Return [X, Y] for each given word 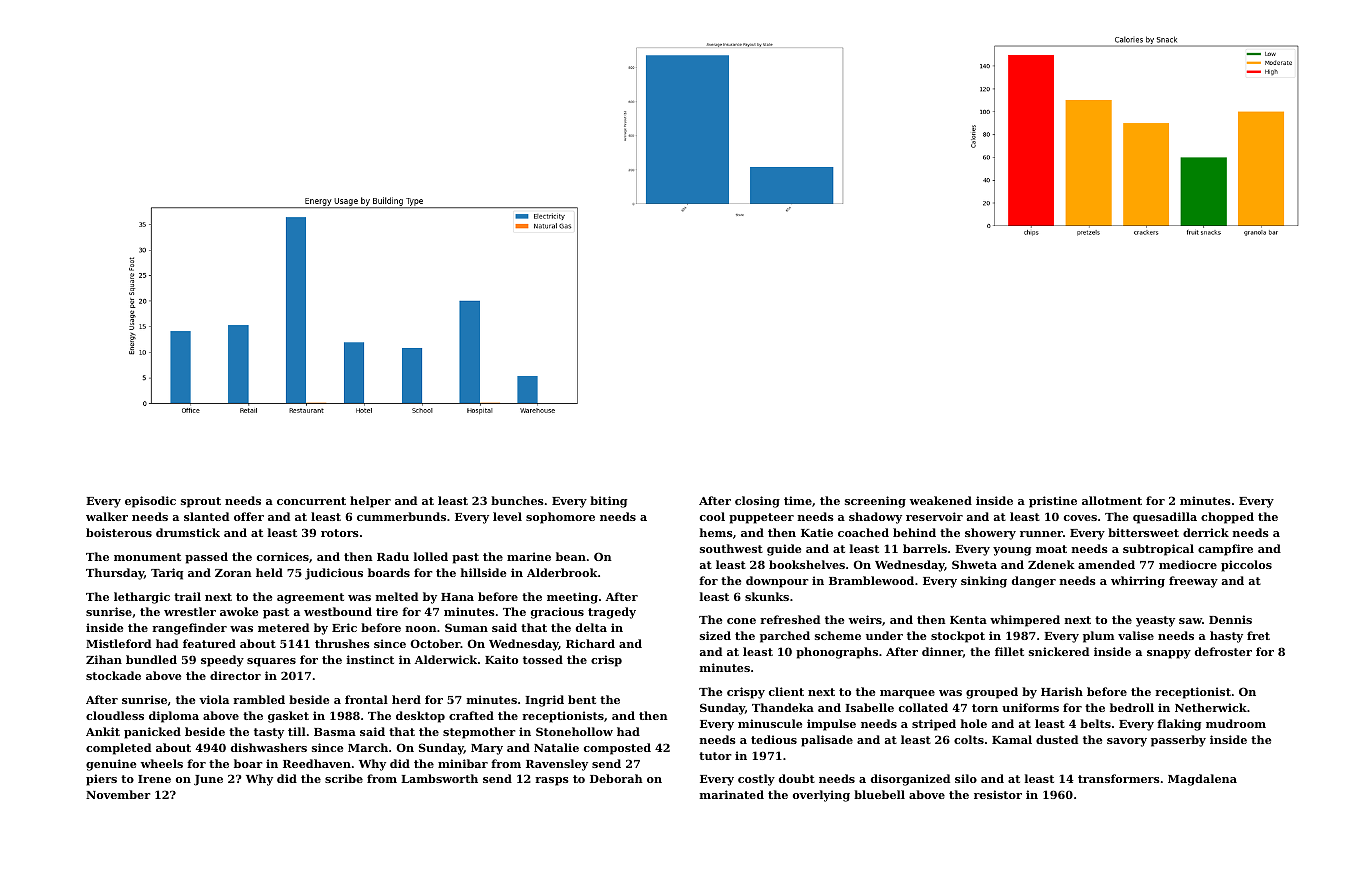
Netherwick [1211, 707]
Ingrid [544, 701]
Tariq [167, 574]
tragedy [612, 613]
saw [1190, 621]
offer [249, 516]
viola [214, 699]
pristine [1053, 502]
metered [283, 627]
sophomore [560, 518]
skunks [767, 596]
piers [101, 780]
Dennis [1230, 619]
